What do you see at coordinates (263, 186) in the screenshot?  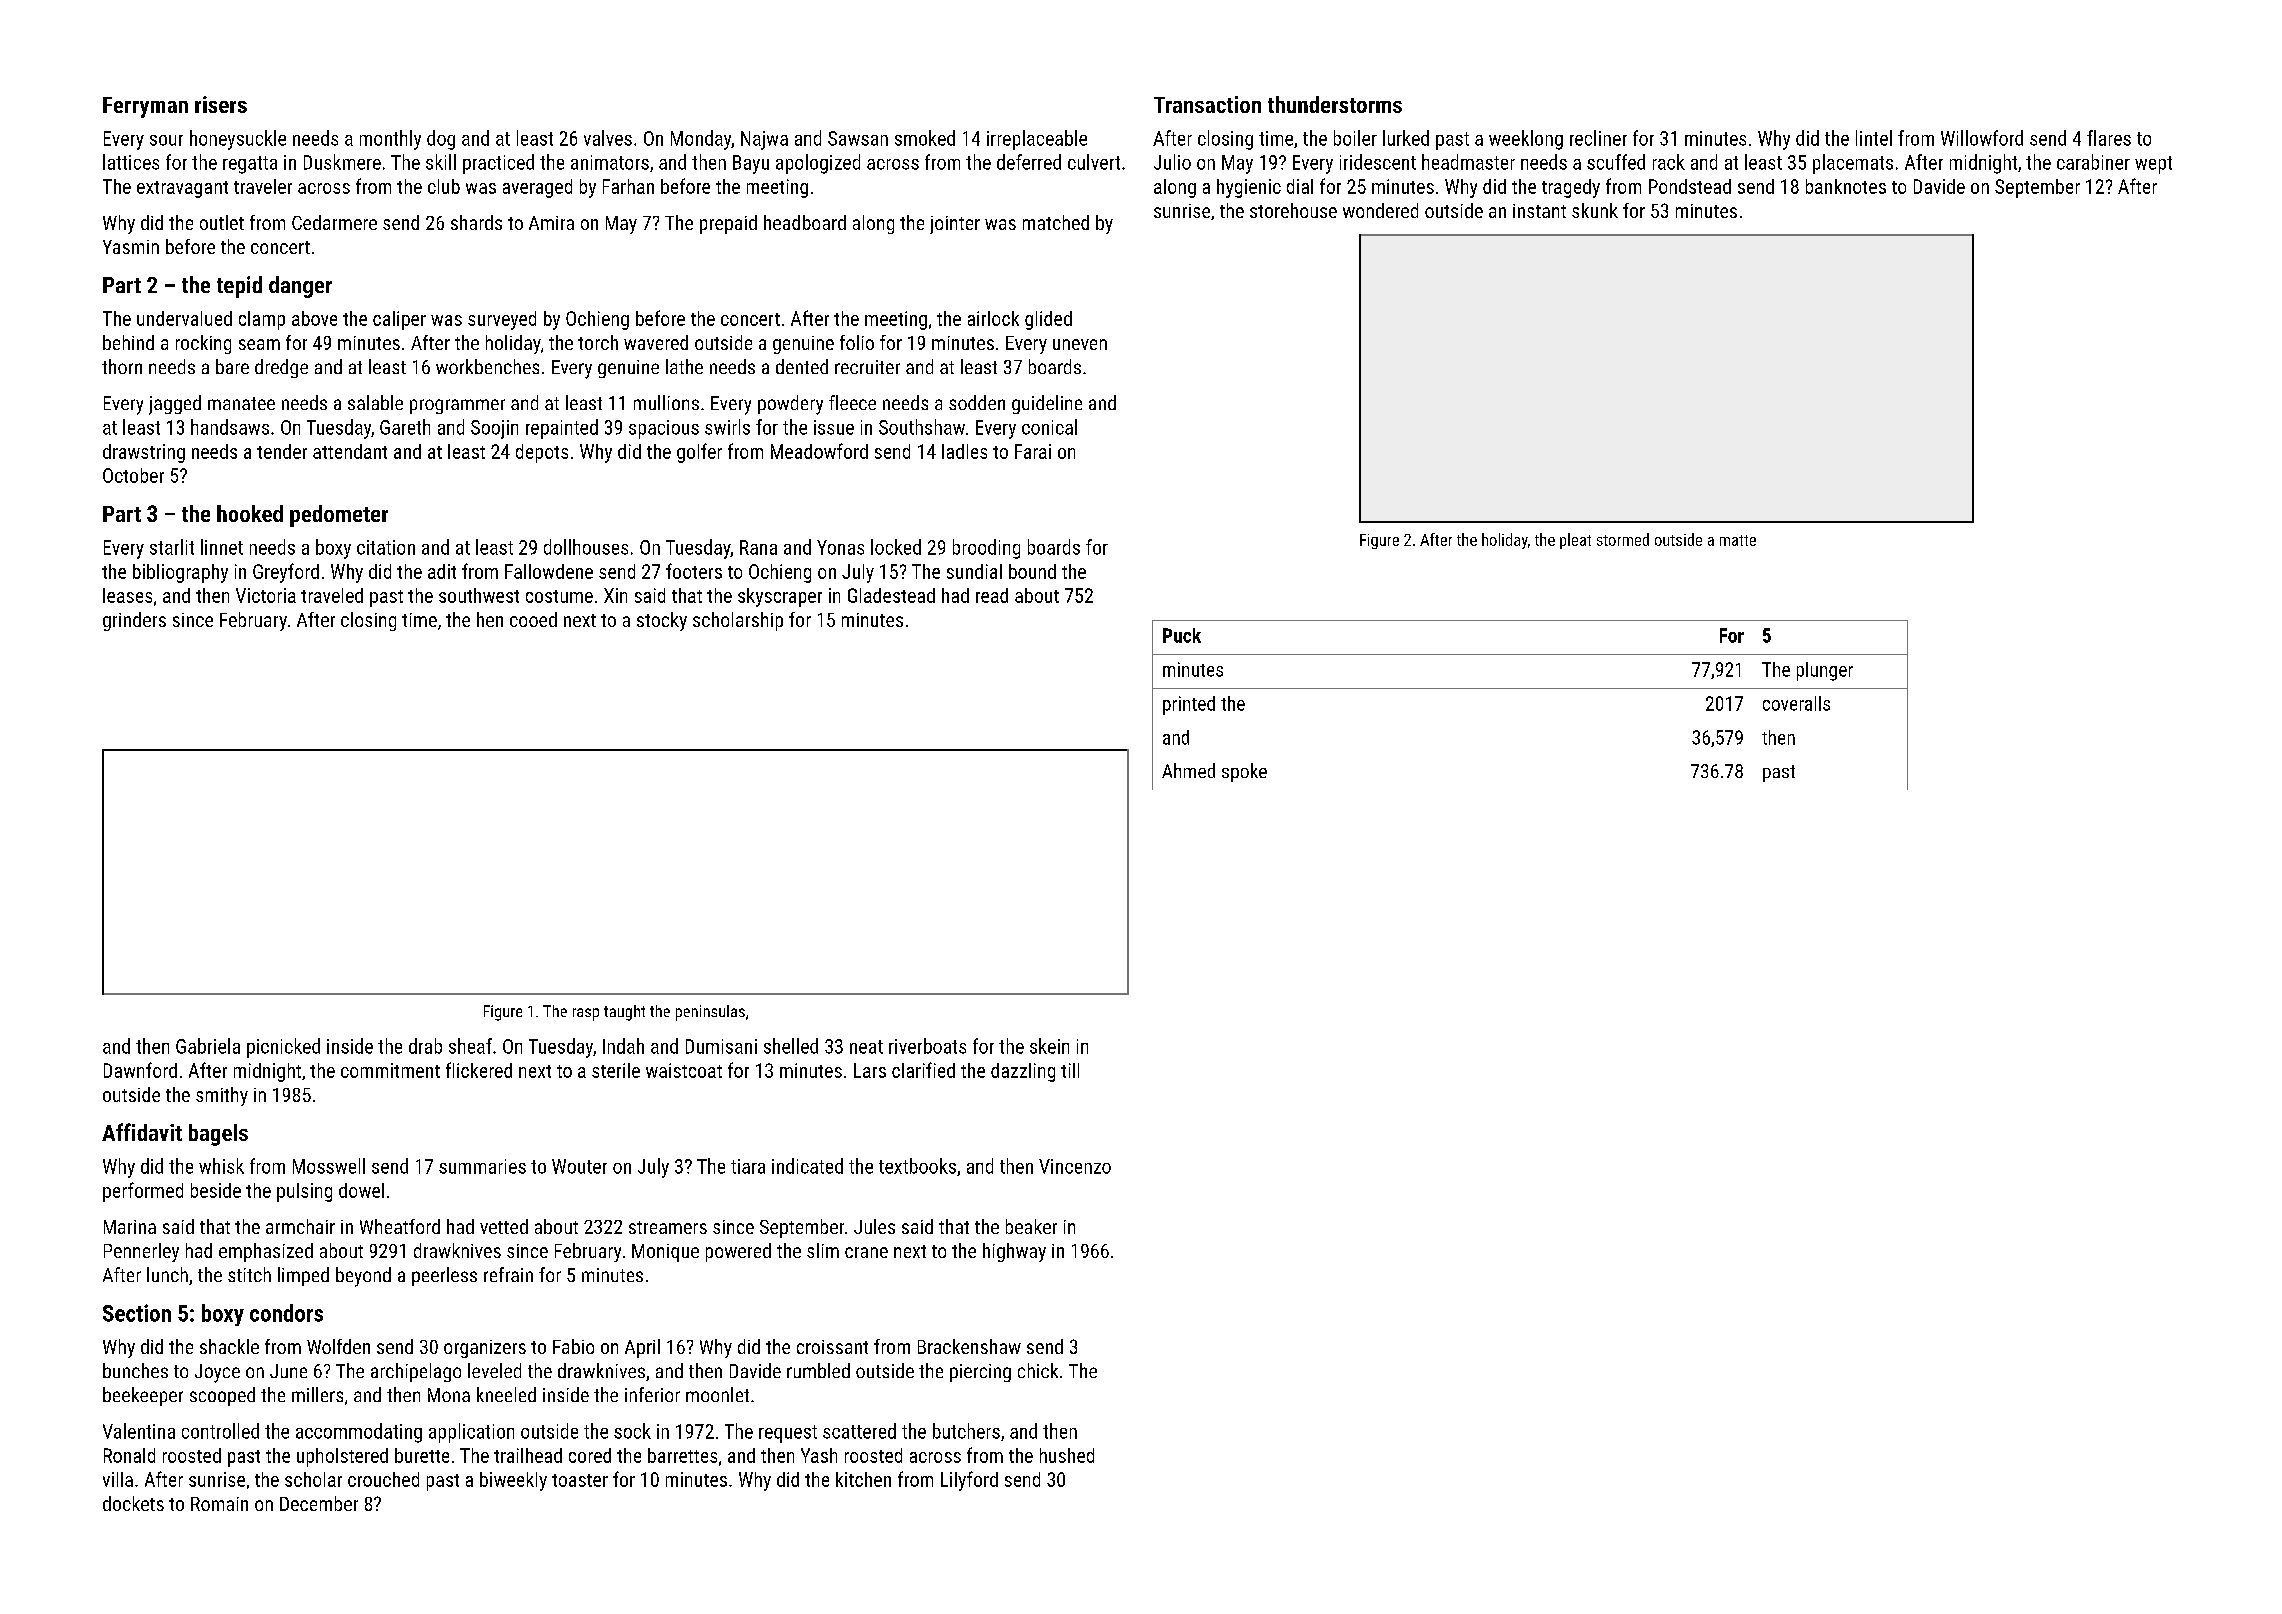 I see `traveler` at bounding box center [263, 186].
